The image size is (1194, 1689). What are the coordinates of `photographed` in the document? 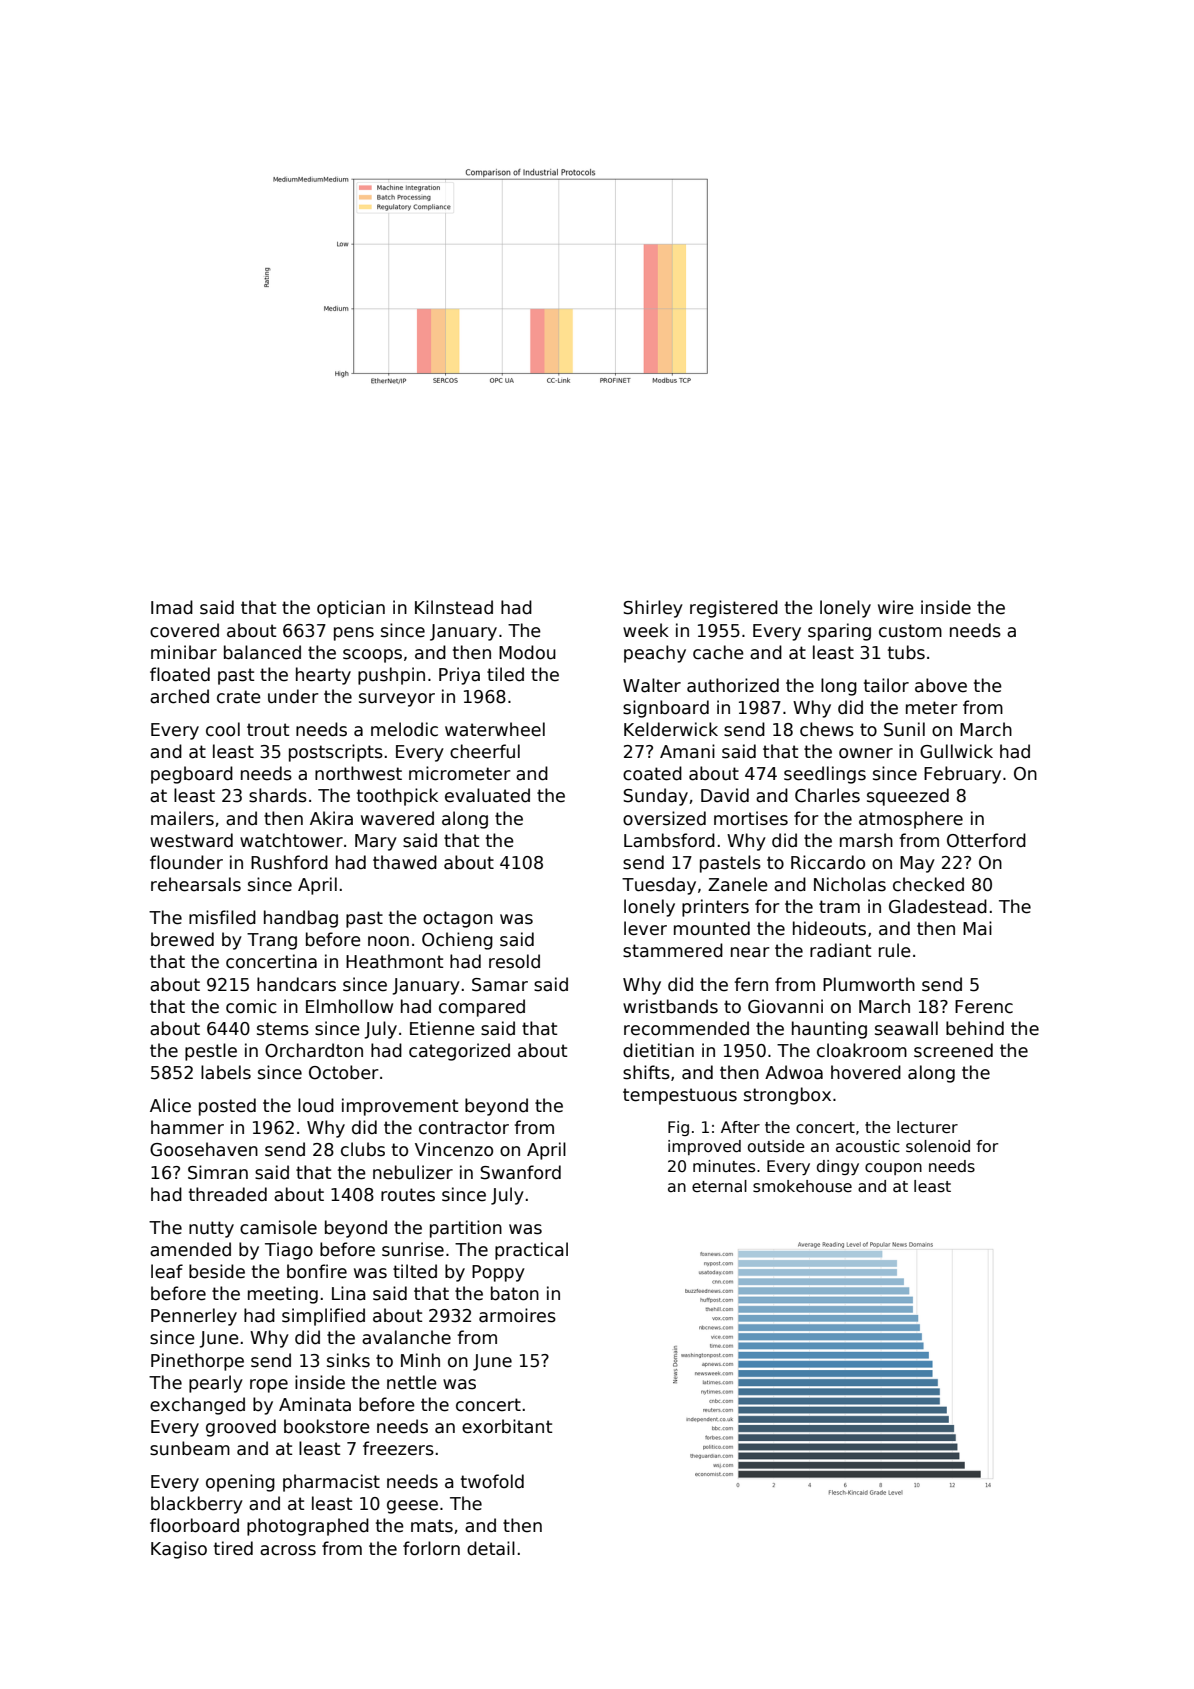 It's located at (308, 1527).
